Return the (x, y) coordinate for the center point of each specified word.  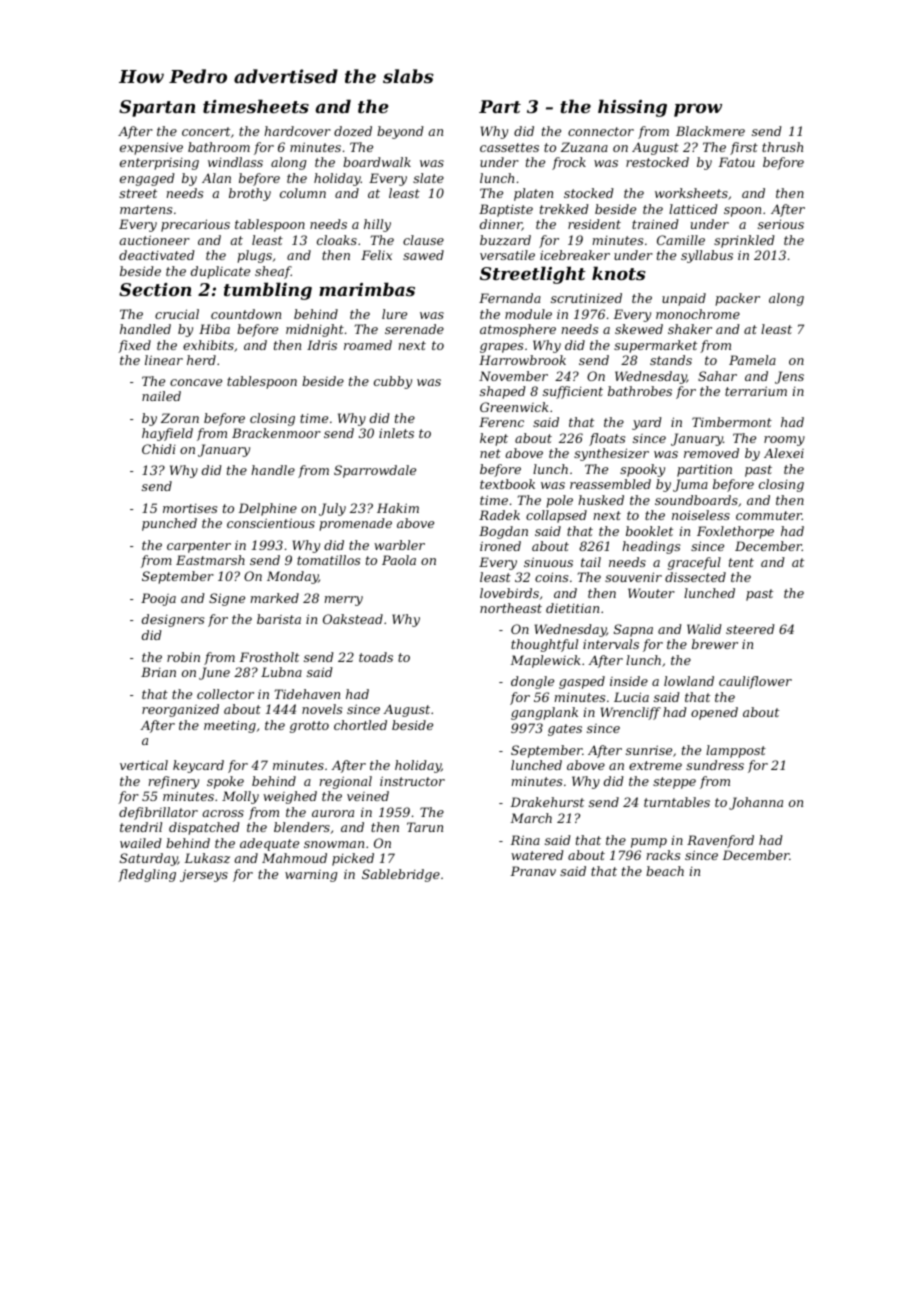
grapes (501, 348)
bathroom (219, 147)
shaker (690, 329)
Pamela (752, 360)
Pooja (158, 599)
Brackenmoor (276, 433)
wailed (141, 843)
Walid (704, 629)
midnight (315, 330)
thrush (782, 147)
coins (551, 577)
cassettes (509, 147)
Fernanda (510, 298)
